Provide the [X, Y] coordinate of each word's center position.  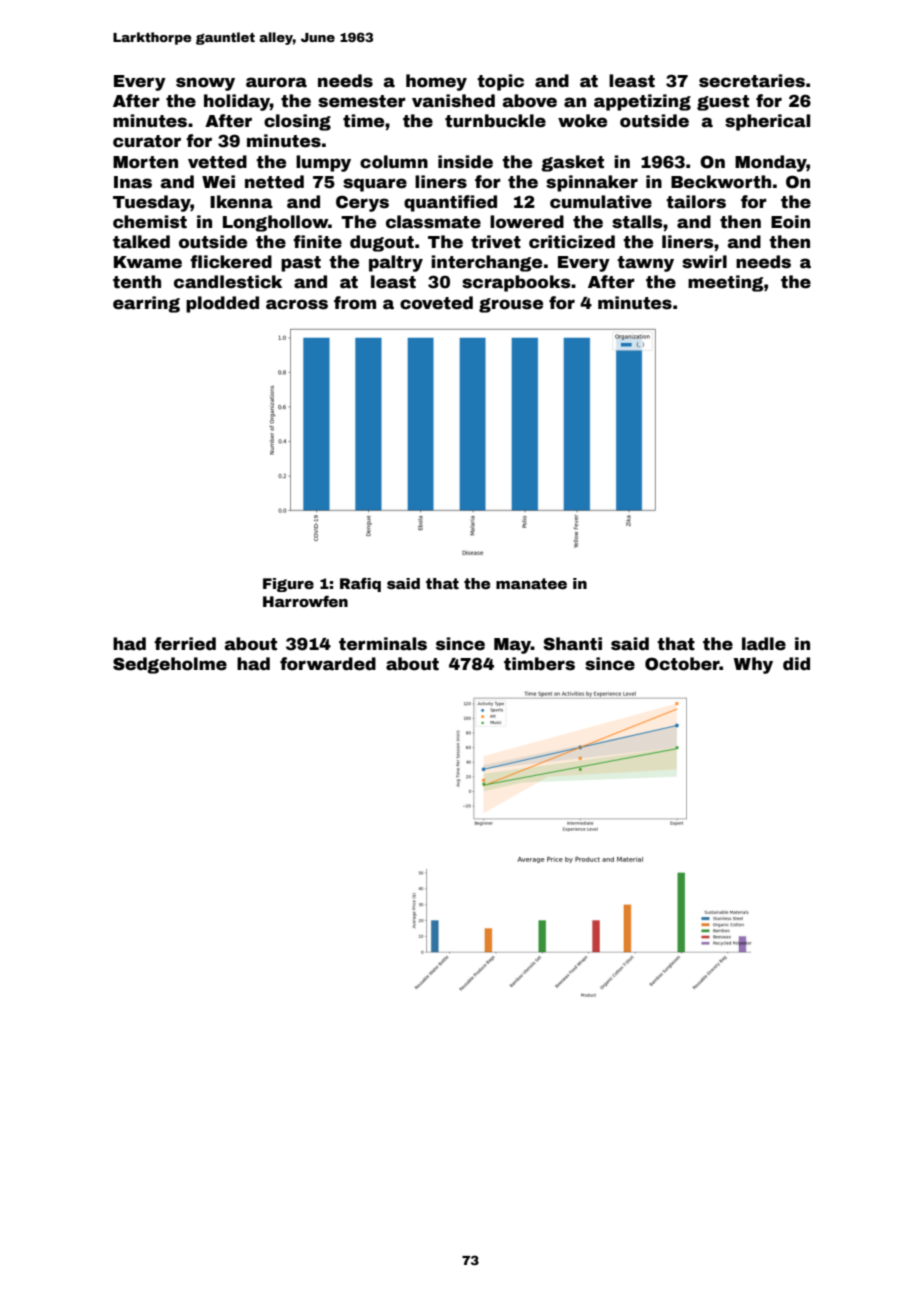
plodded [222, 304]
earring [146, 304]
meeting [725, 283]
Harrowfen [305, 601]
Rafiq [360, 584]
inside [465, 162]
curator [147, 141]
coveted [436, 303]
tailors [696, 202]
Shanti [572, 644]
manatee [531, 583]
